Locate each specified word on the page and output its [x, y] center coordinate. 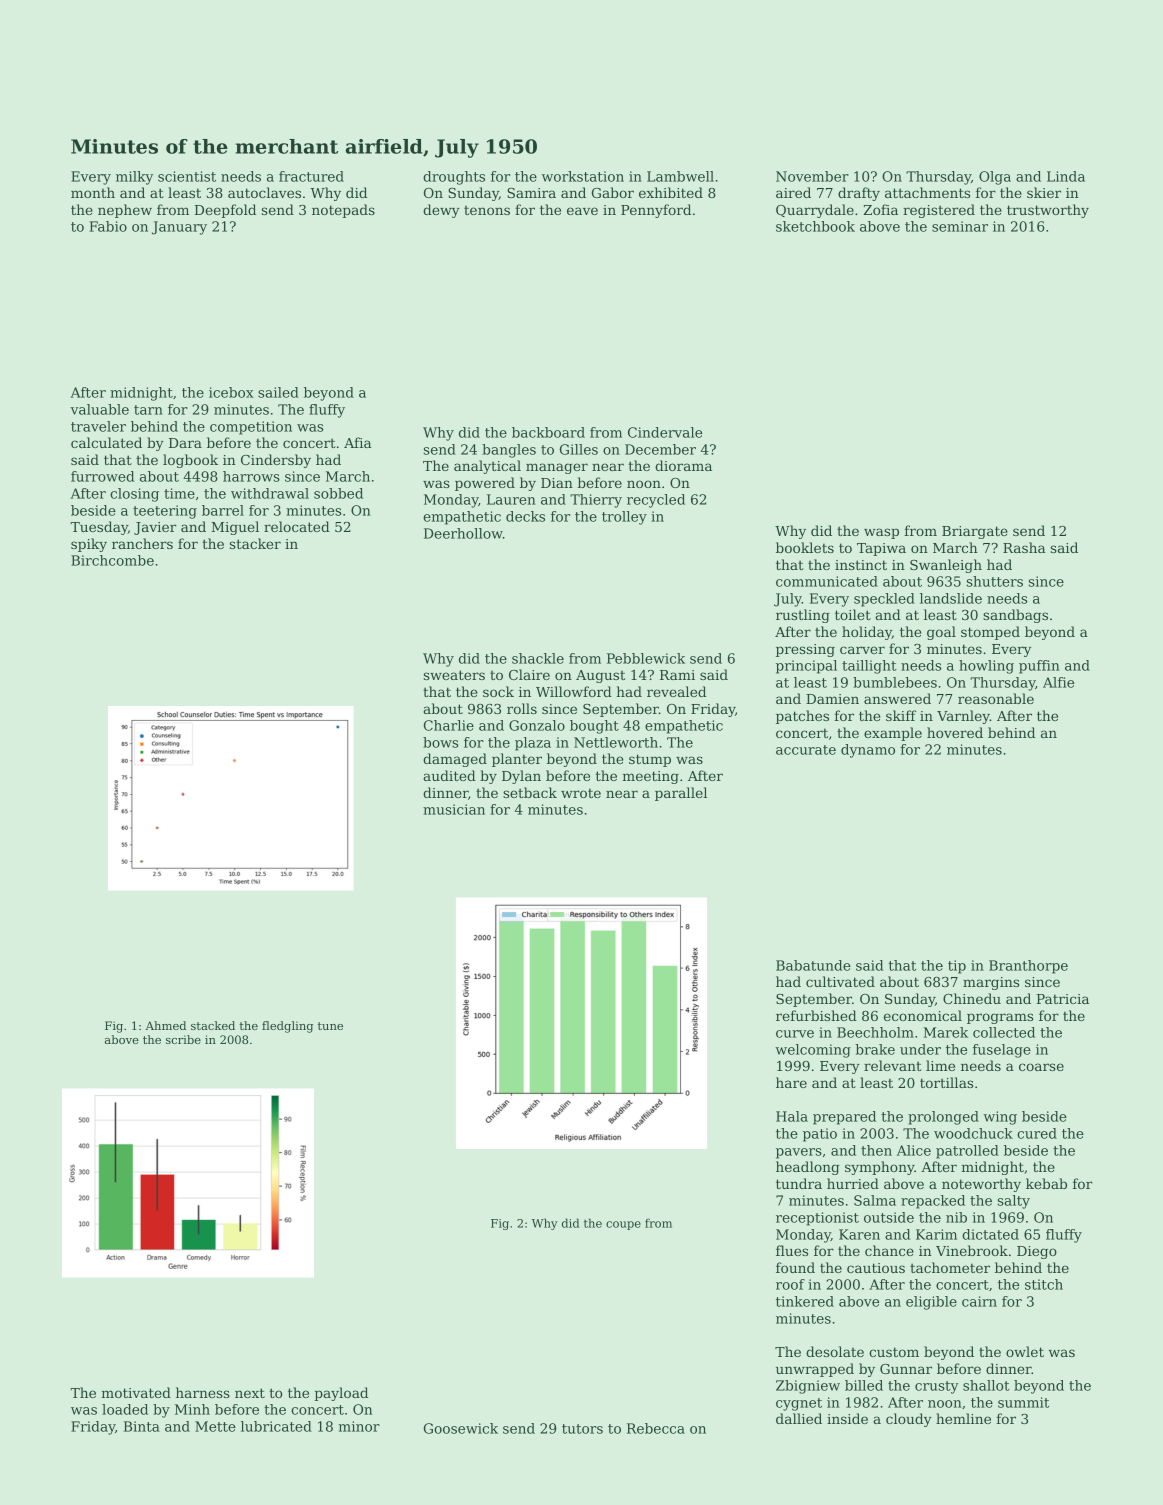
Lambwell [680, 176]
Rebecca [656, 1428]
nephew [125, 211]
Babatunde [813, 965]
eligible [931, 1303]
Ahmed [165, 1025]
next [250, 1393]
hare [791, 1082]
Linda [1066, 176]
